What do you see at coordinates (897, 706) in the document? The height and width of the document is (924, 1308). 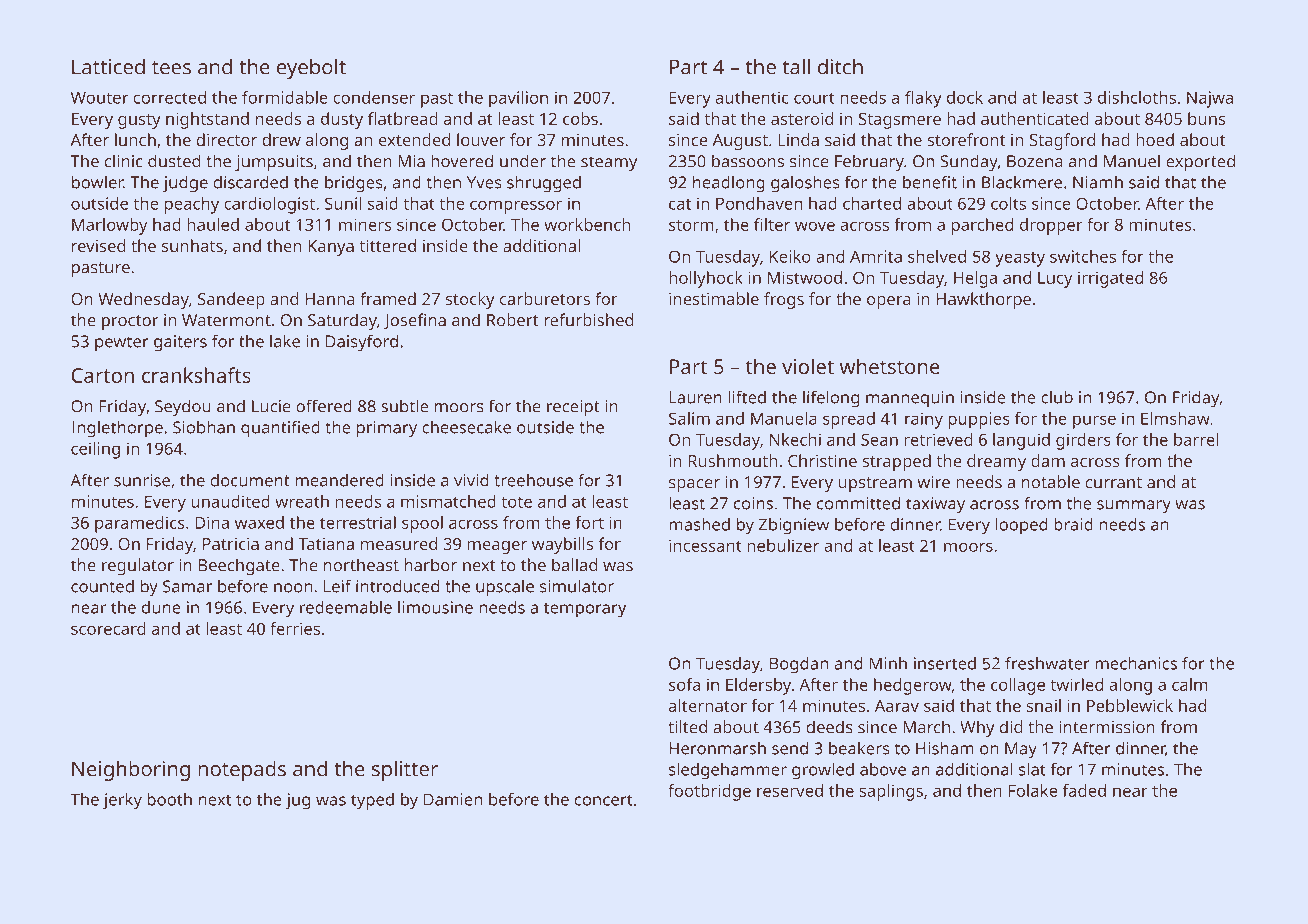 I see `Aarav` at bounding box center [897, 706].
